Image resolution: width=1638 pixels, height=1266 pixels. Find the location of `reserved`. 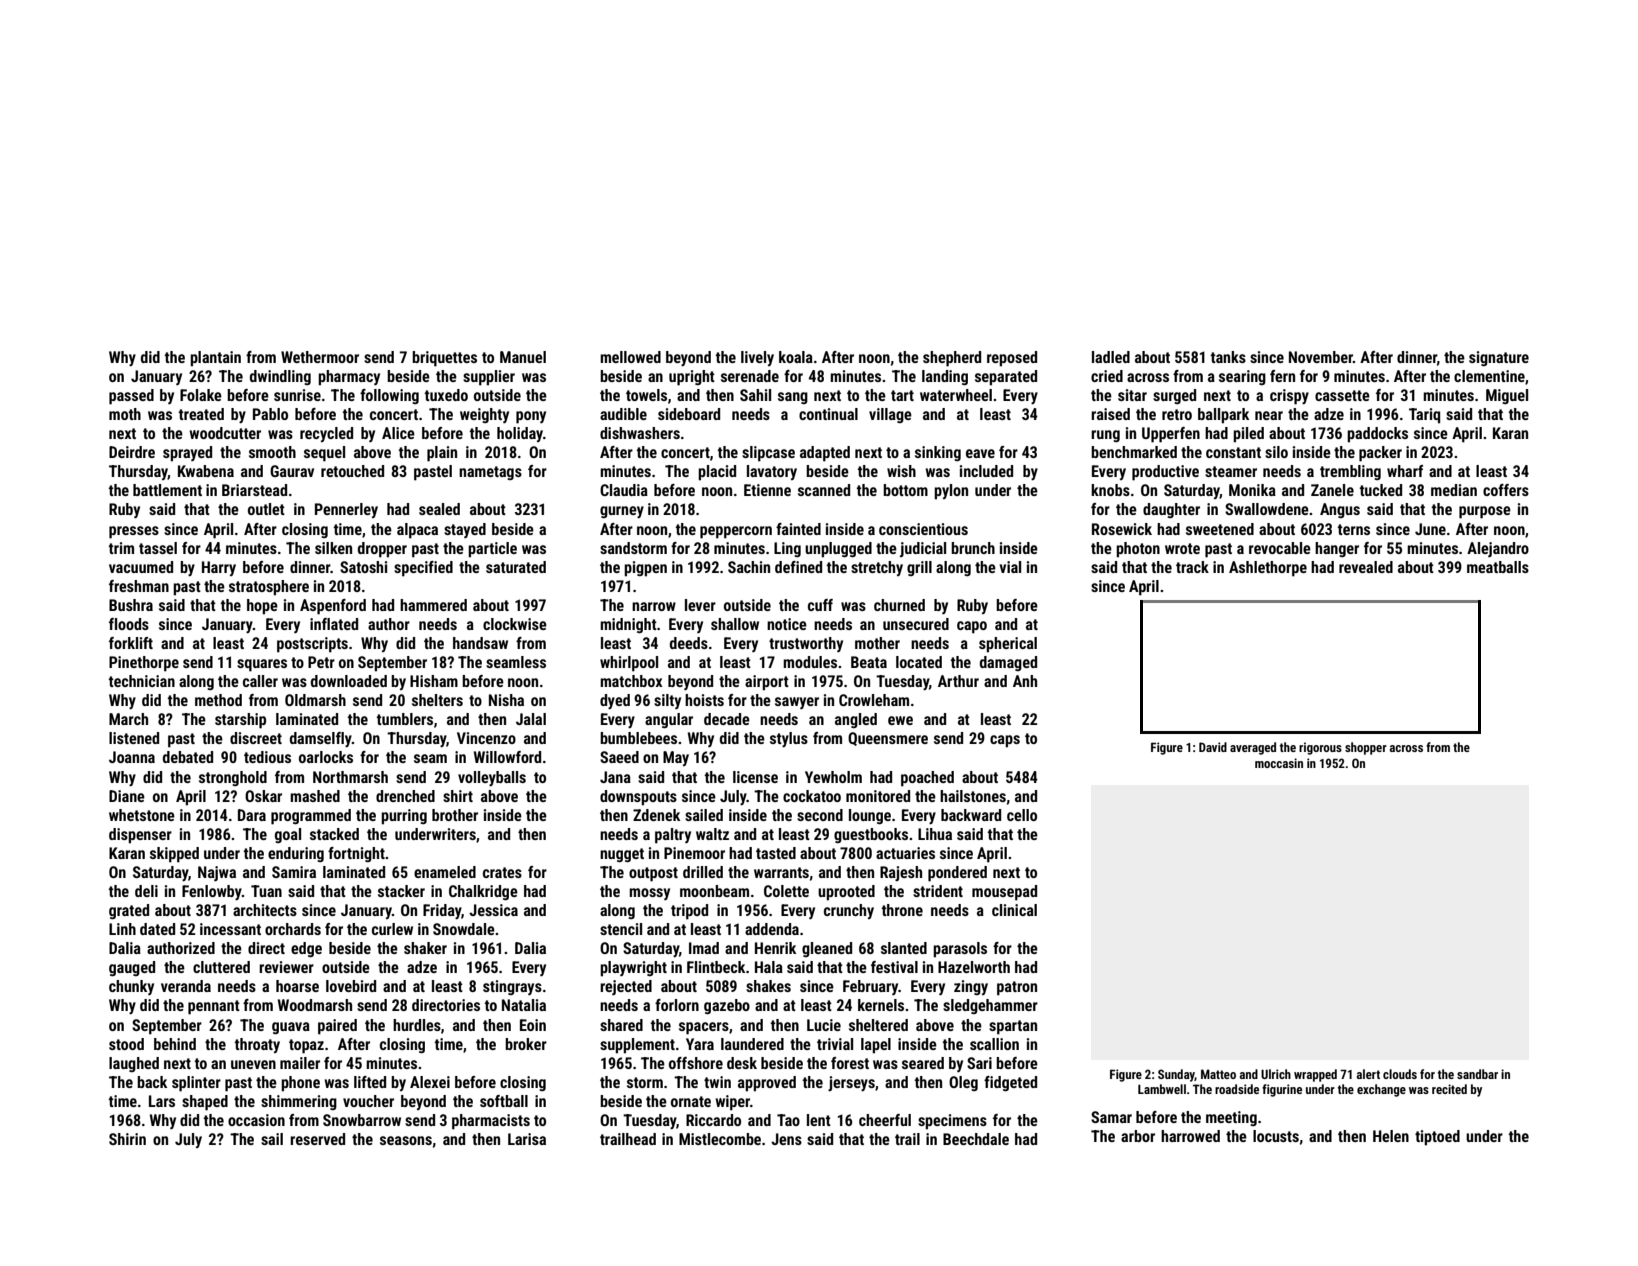

reserved is located at coordinates (317, 1139).
